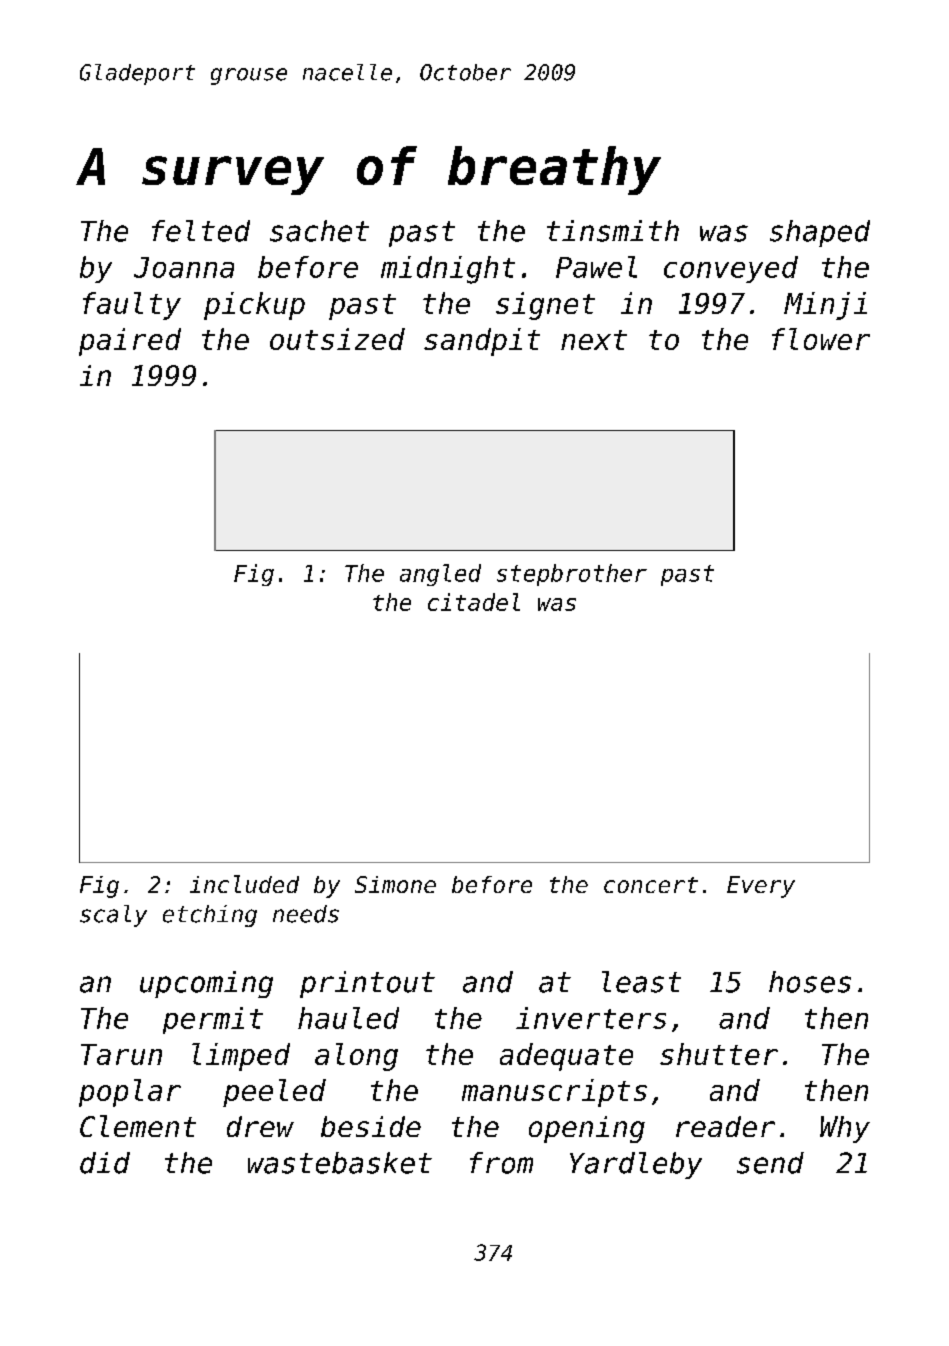 The height and width of the image is (1346, 949). I want to click on Why, so click(845, 1129).
